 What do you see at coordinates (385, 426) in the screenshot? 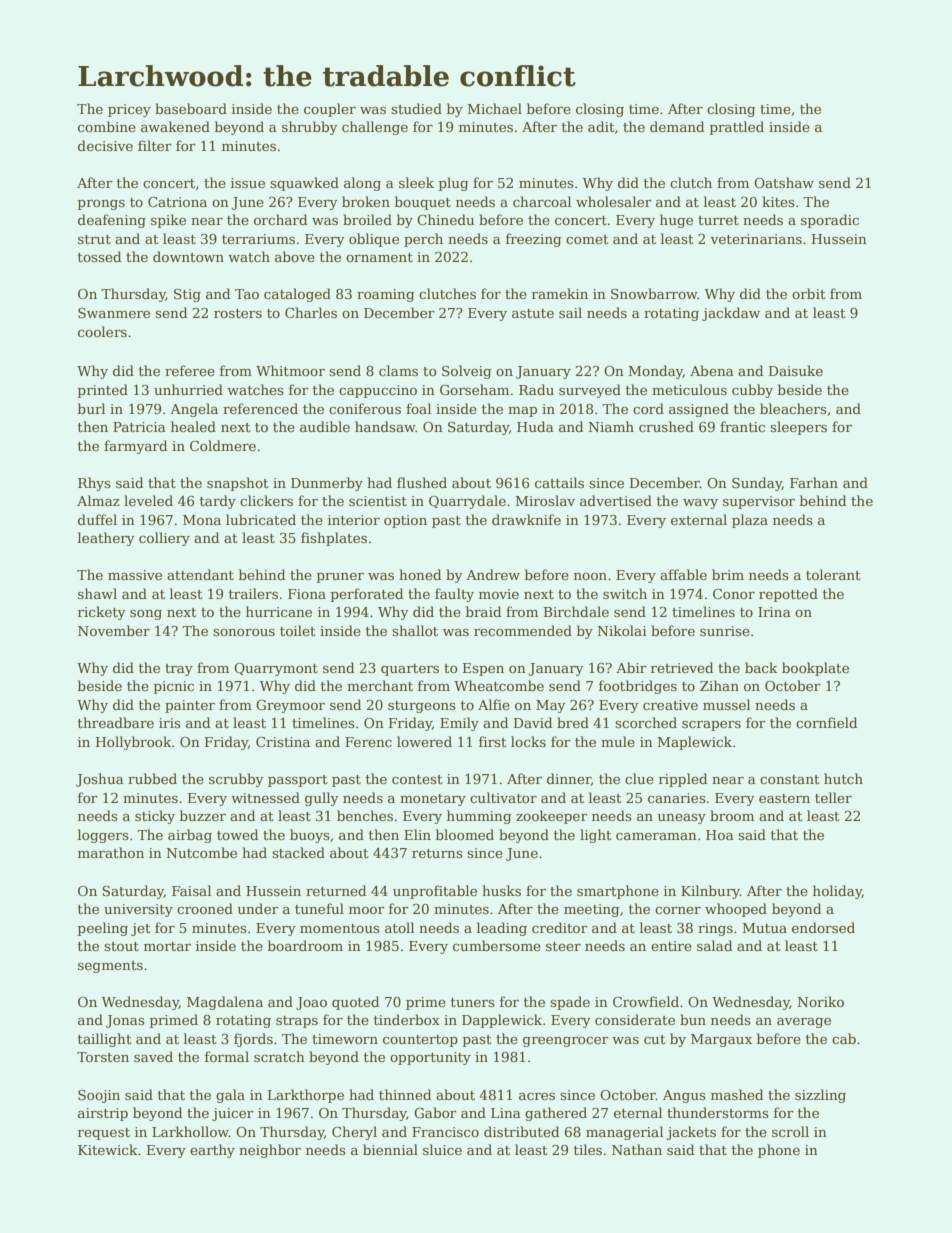
I see `handsaw` at bounding box center [385, 426].
